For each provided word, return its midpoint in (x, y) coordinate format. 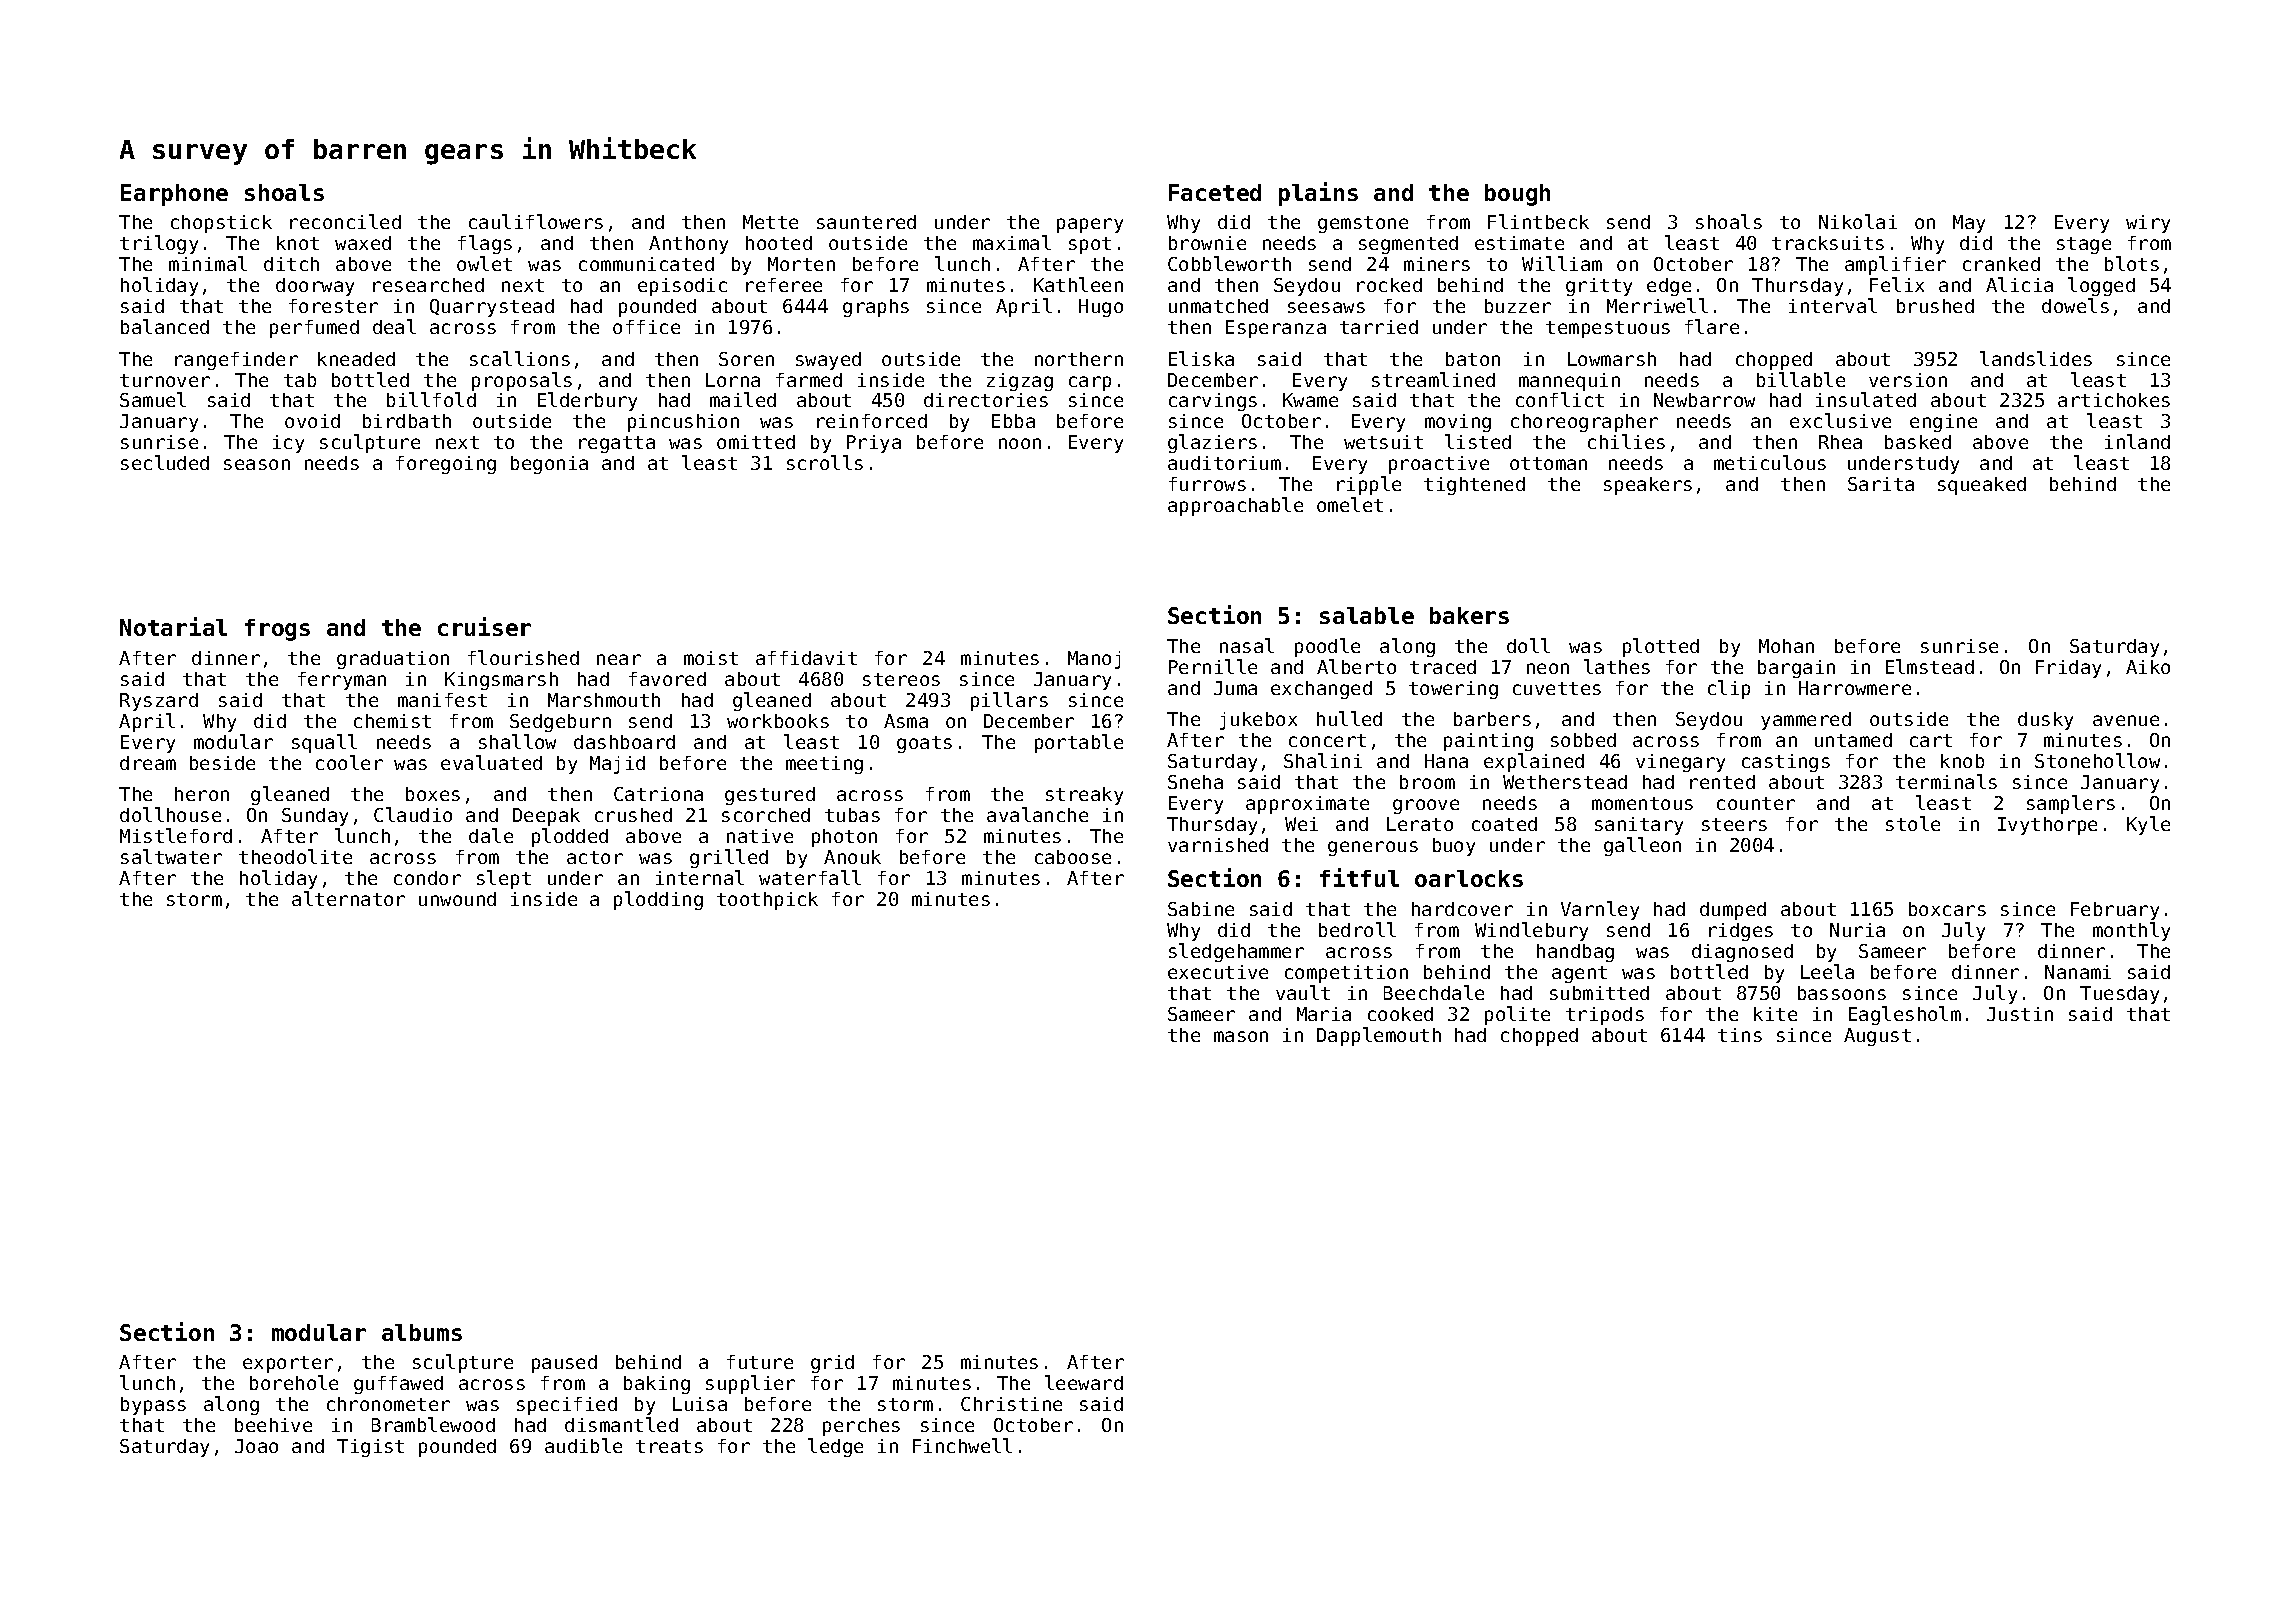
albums (422, 1332)
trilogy (159, 244)
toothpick (767, 901)
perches (861, 1427)
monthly (2131, 931)
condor (427, 878)
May (1969, 224)
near (619, 659)
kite (1775, 1014)
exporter (288, 1364)
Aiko (2148, 667)
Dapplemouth (1379, 1036)
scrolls (825, 462)
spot (1090, 245)
